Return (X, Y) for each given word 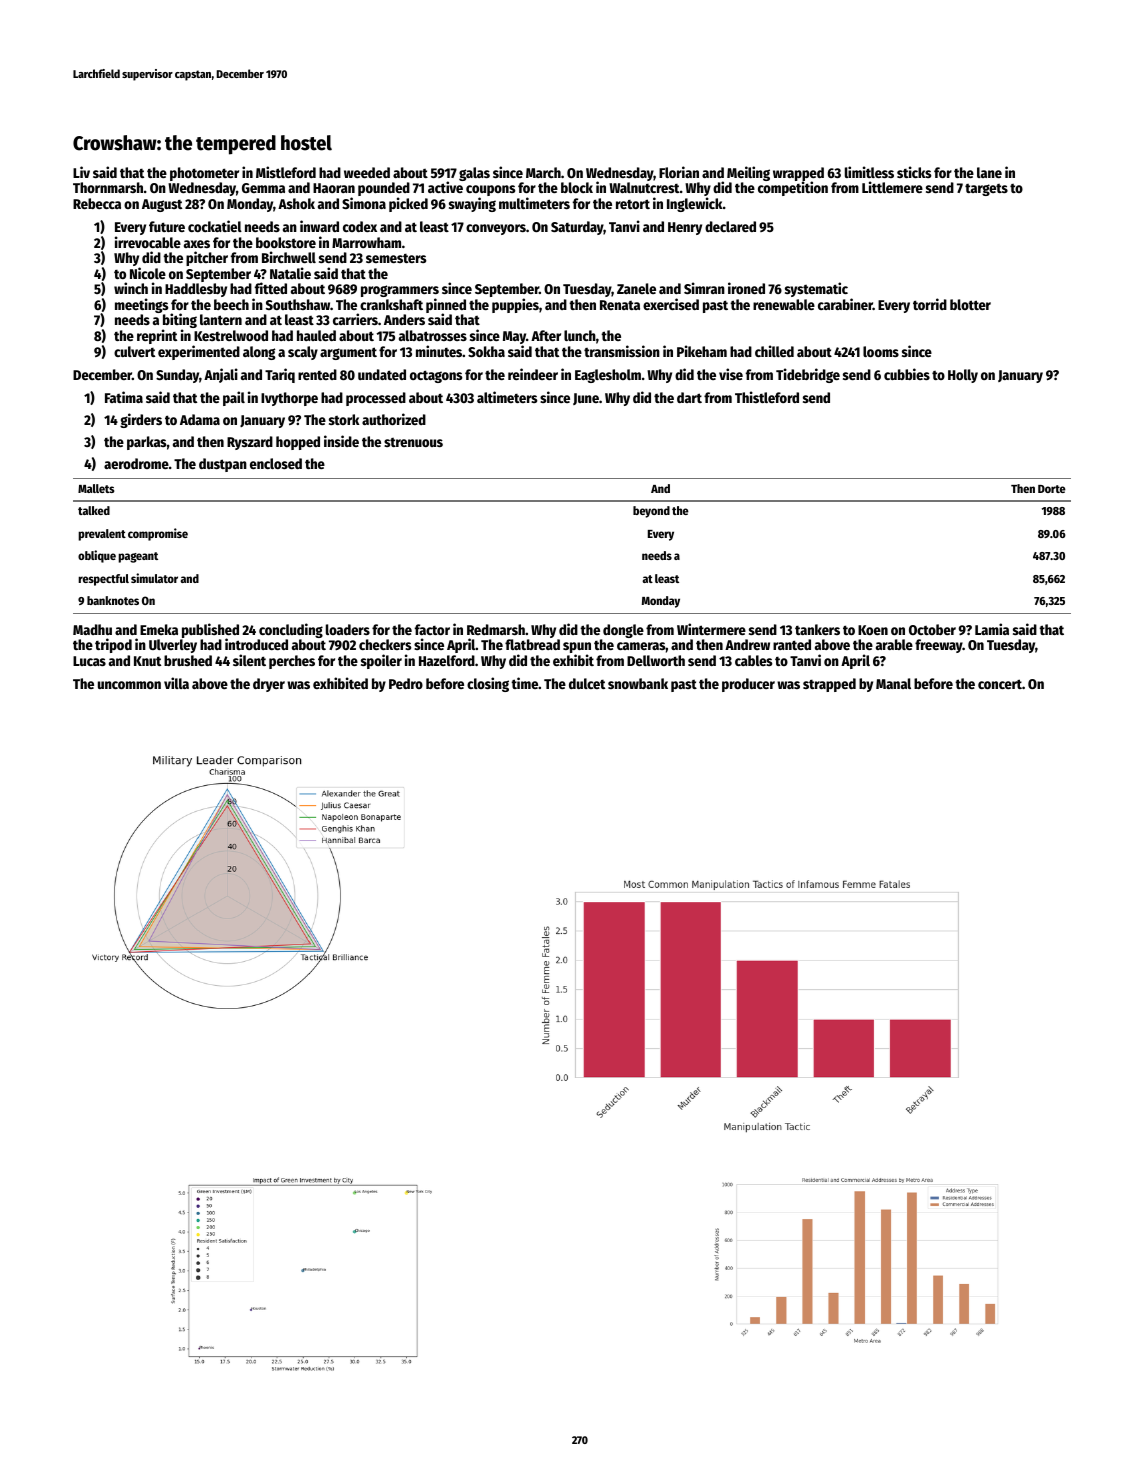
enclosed (276, 463)
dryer (269, 685)
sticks (914, 172)
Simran (704, 288)
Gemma (263, 188)
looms (881, 351)
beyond (651, 512)
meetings (141, 305)
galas (474, 174)
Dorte (1052, 489)
